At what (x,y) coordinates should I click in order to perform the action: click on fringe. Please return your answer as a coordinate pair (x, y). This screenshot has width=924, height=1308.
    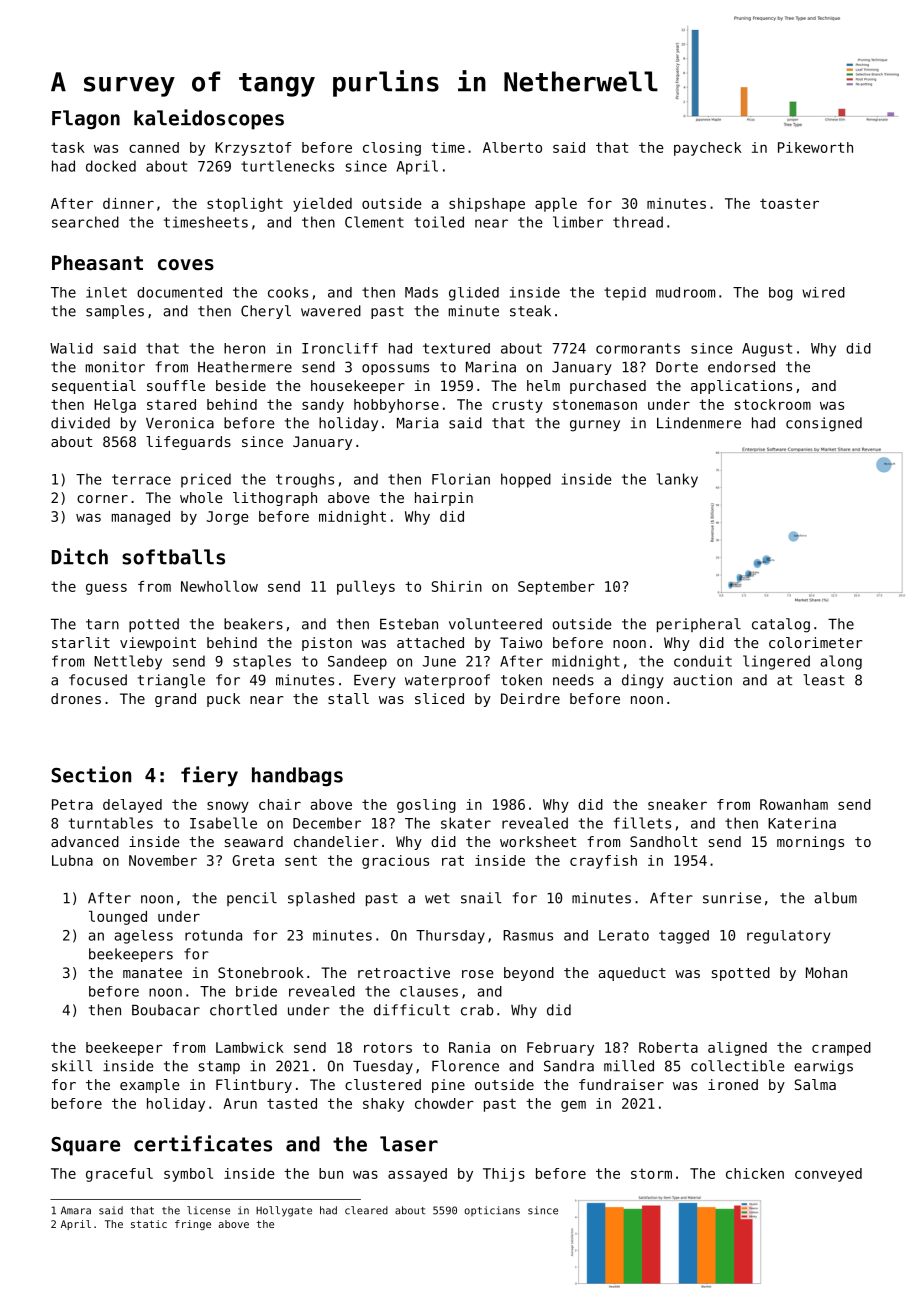
    Looking at the image, I should click on (193, 1225).
